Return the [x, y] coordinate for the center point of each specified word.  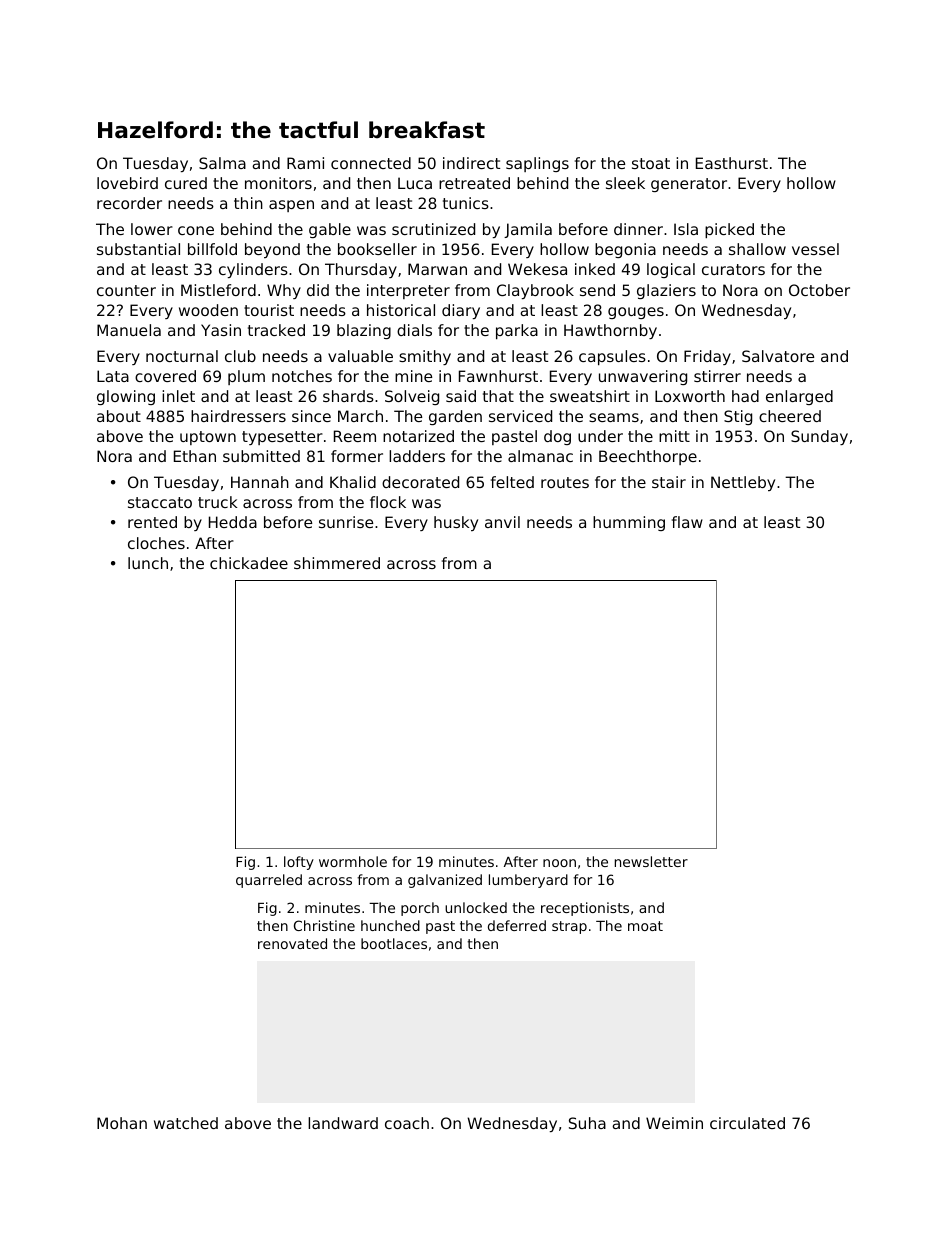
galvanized [445, 881]
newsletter [651, 861]
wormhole [353, 861]
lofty [299, 863]
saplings [537, 164]
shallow [757, 249]
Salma [222, 163]
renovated [292, 943]
